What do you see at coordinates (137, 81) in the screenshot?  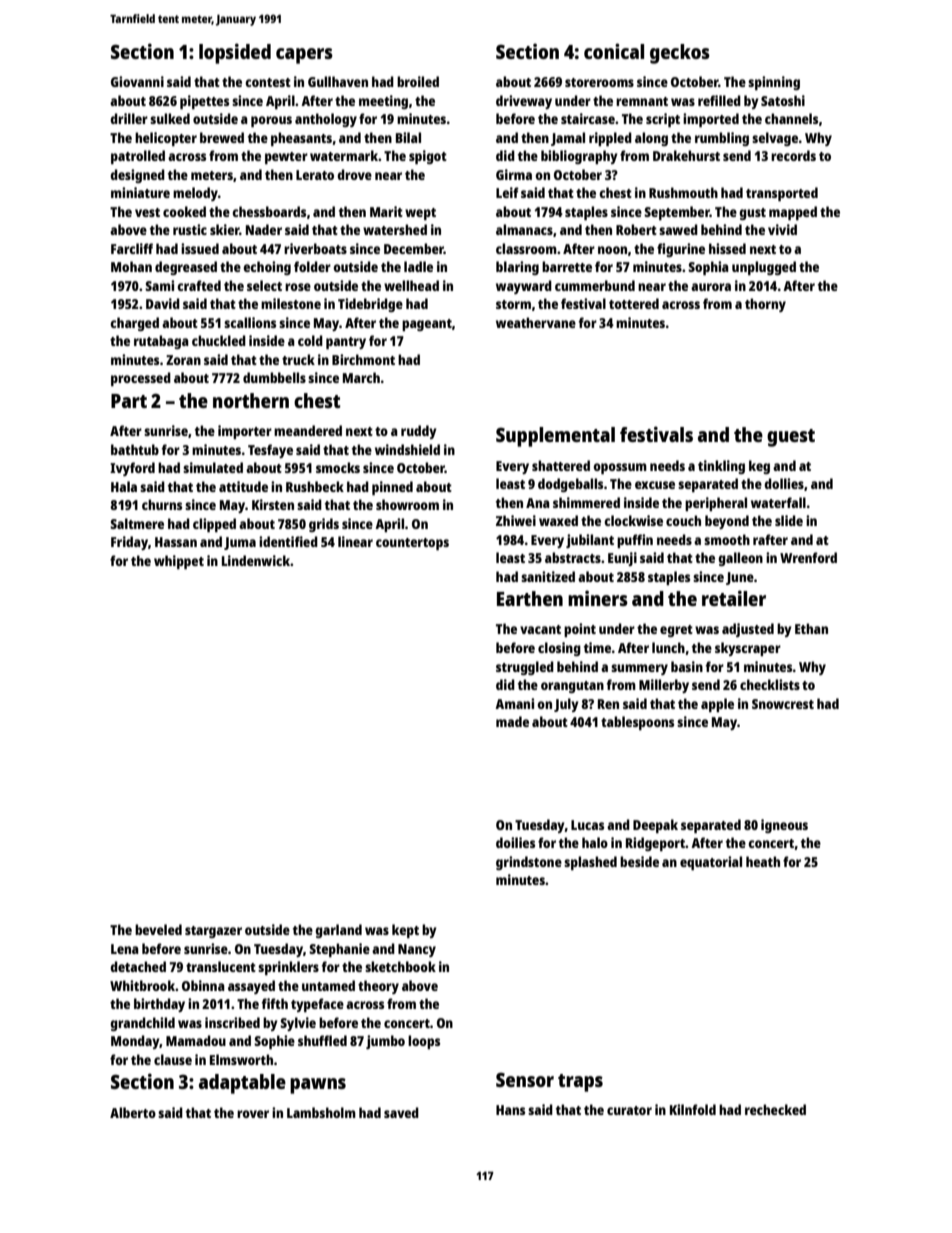 I see `Giovanni` at bounding box center [137, 81].
